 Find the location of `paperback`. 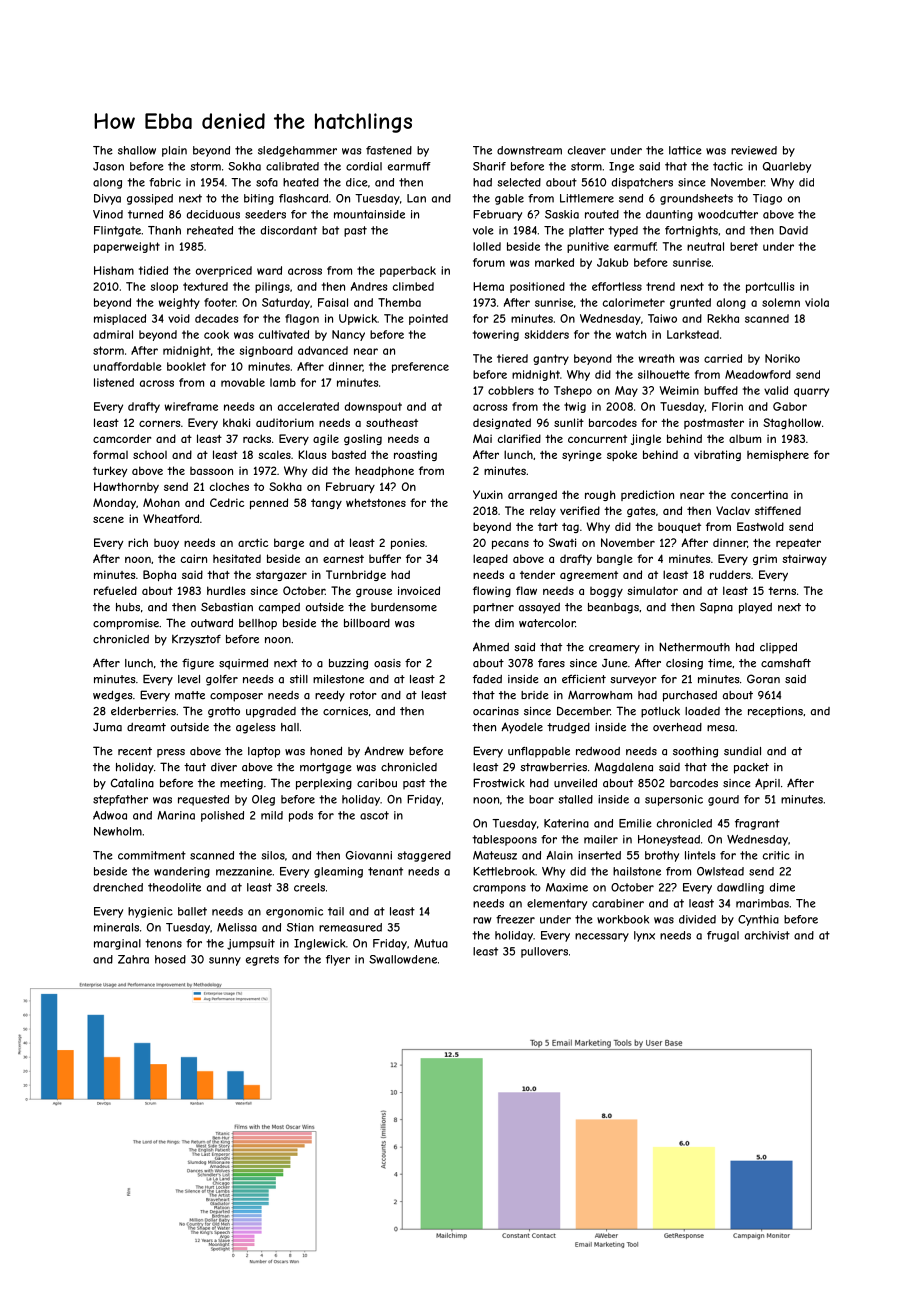

paperback is located at coordinates (408, 271).
